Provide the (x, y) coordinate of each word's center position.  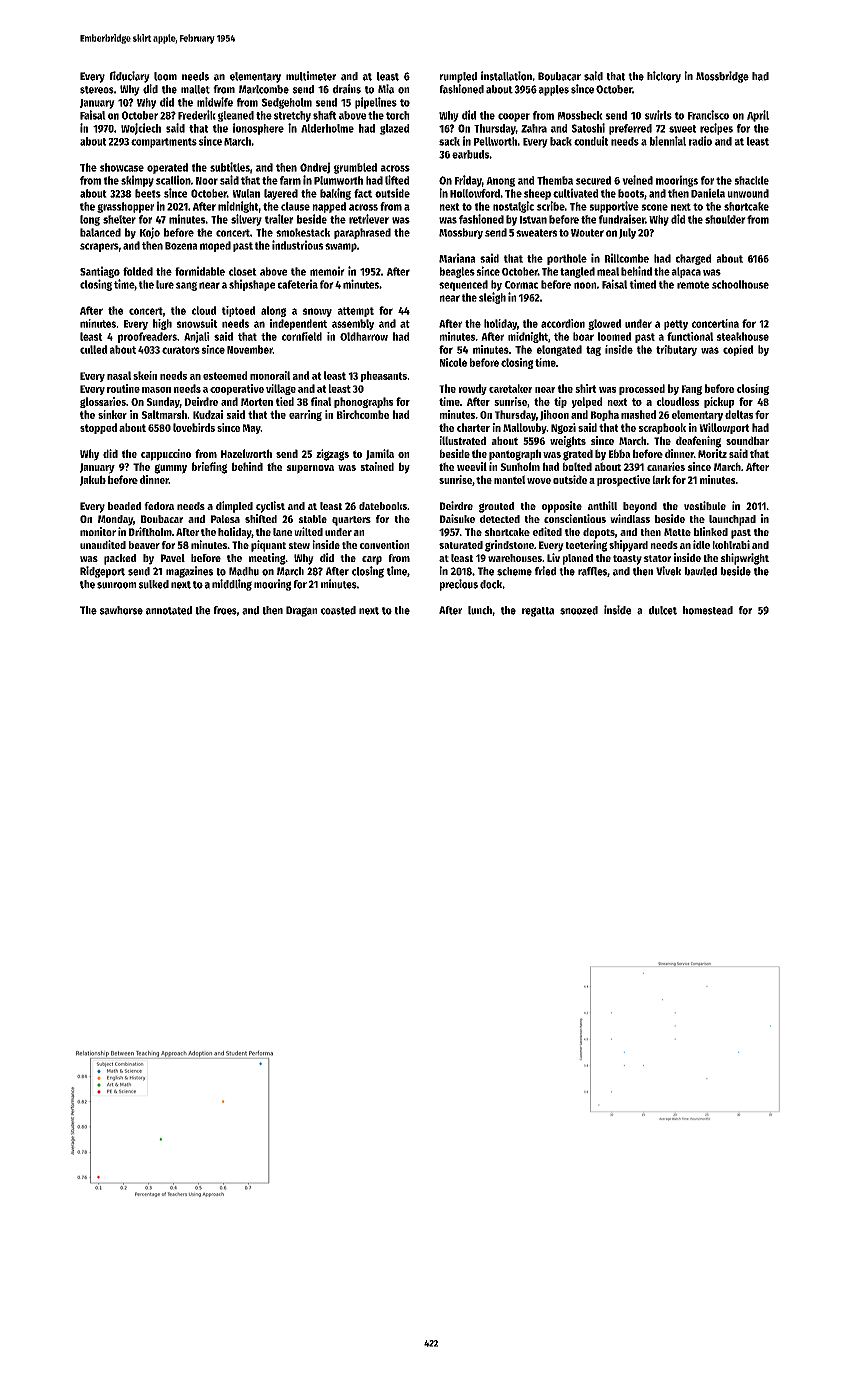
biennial (668, 141)
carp (372, 560)
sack (449, 141)
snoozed (579, 610)
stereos (97, 90)
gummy (170, 469)
